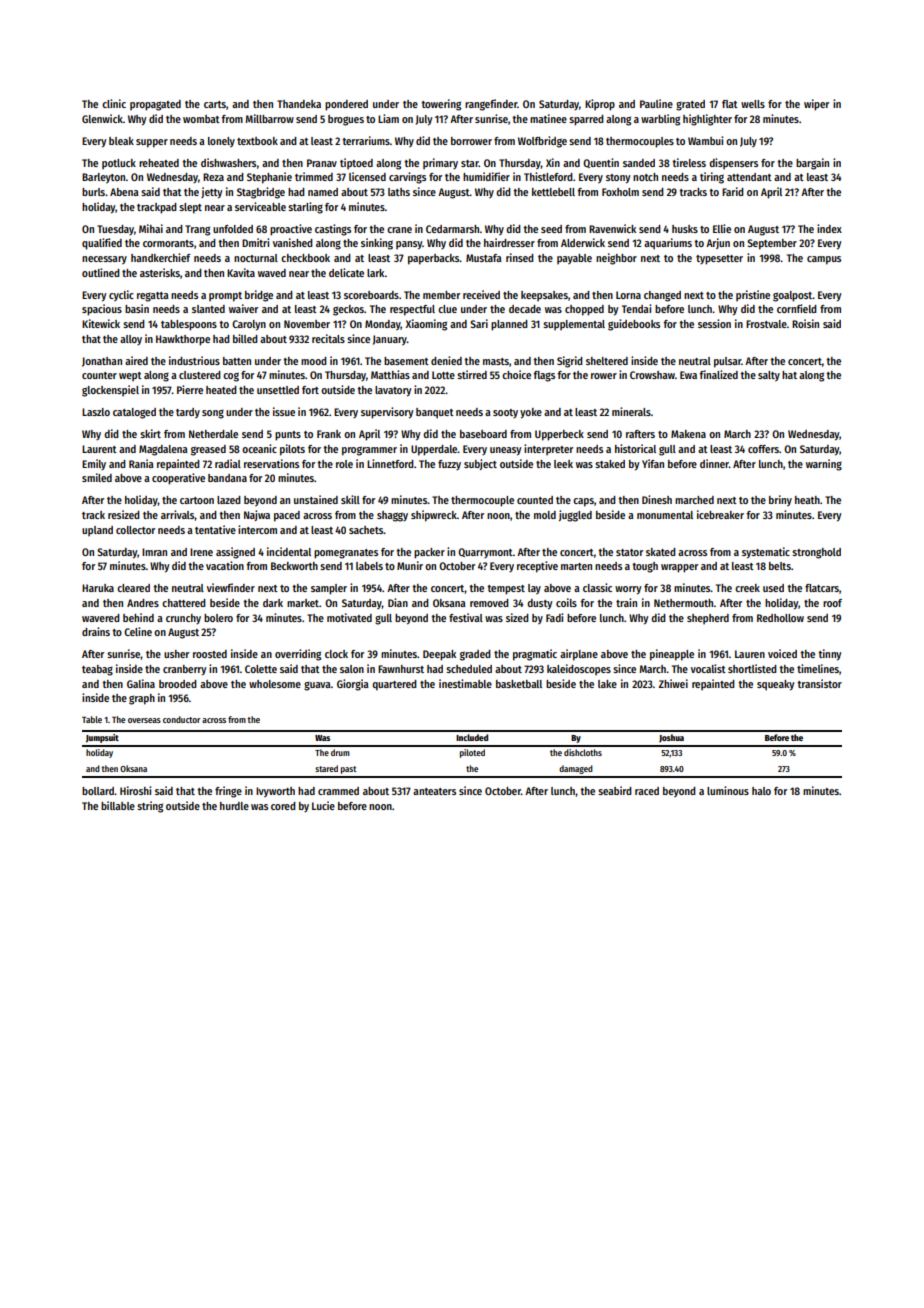 The width and height of the screenshot is (924, 1308). Describe the element at coordinates (441, 295) in the screenshot. I see `member` at that location.
